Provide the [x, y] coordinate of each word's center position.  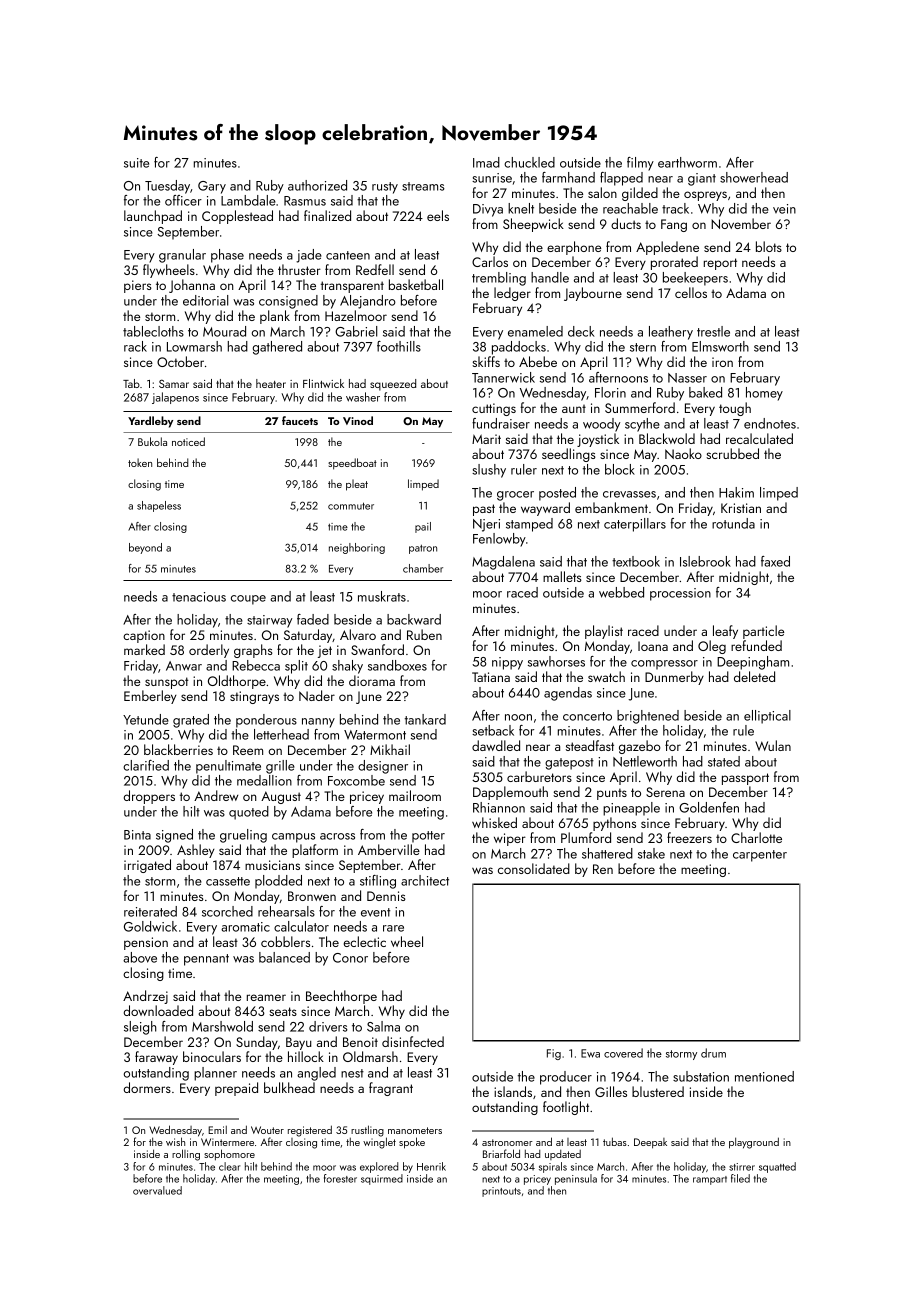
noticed [188, 441]
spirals [553, 1167]
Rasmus [305, 201]
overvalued [157, 1190]
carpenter [760, 856]
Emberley [150, 697]
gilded [640, 194]
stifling [378, 882]
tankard [425, 719]
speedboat [352, 464]
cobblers [285, 941]
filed [740, 1178]
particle [763, 632]
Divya [488, 210]
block [620, 469]
